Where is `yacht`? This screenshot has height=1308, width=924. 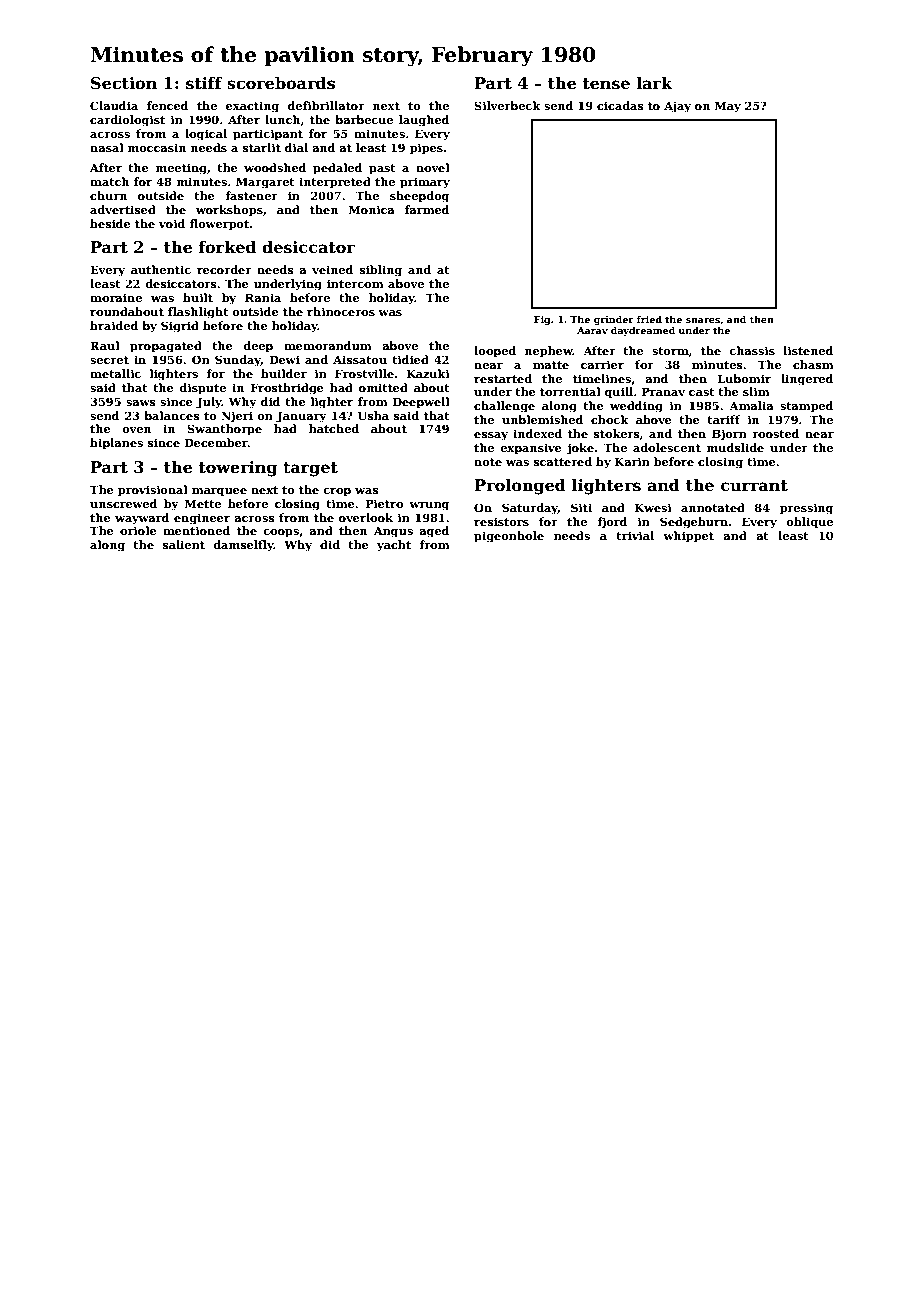
yacht is located at coordinates (394, 546).
